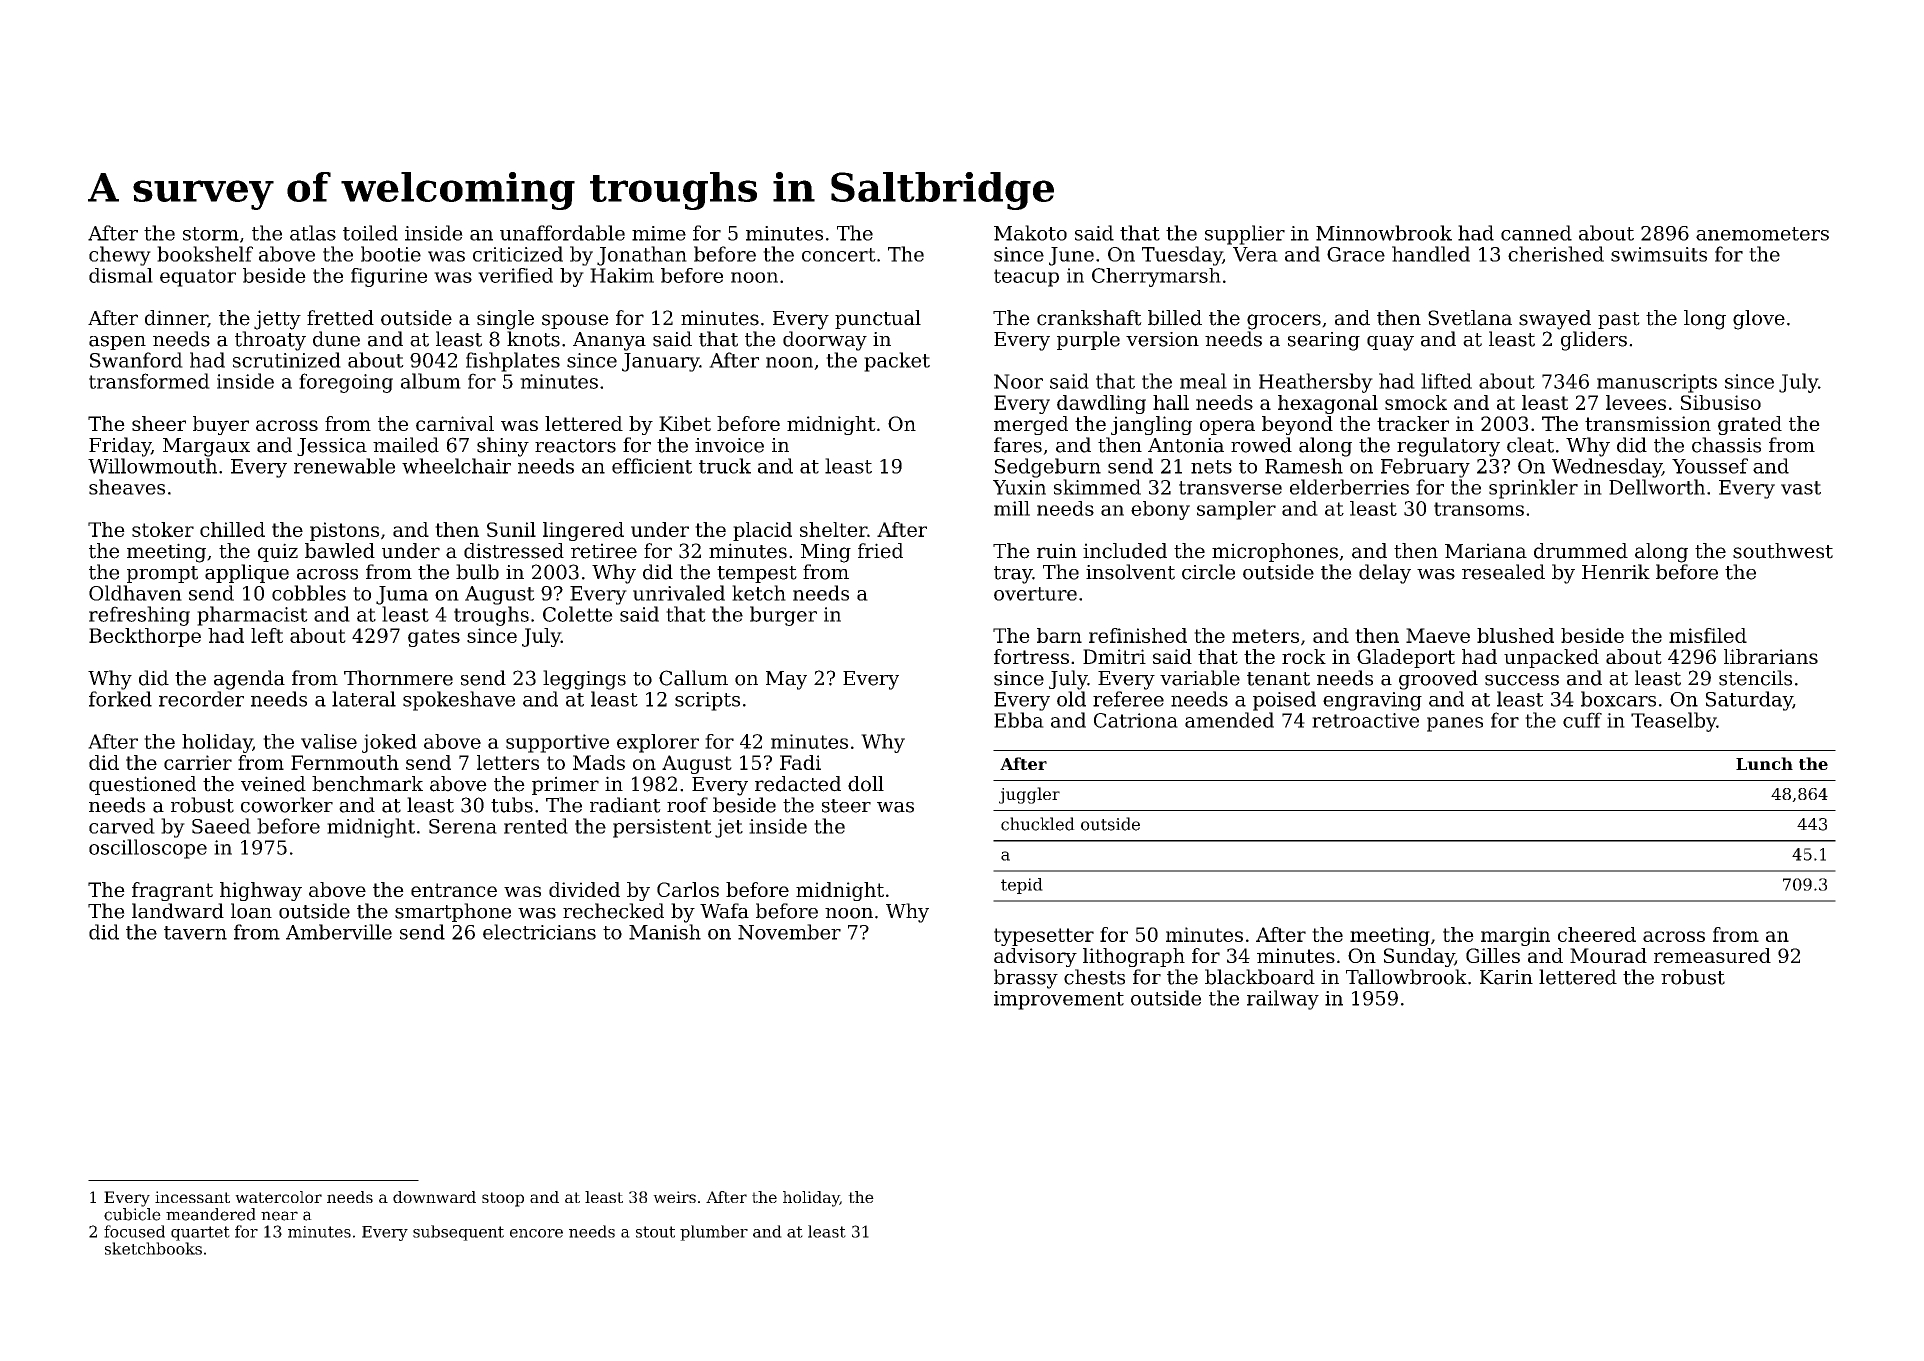 Image resolution: width=1924 pixels, height=1361 pixels. Describe the element at coordinates (714, 1233) in the screenshot. I see `plumber` at that location.
